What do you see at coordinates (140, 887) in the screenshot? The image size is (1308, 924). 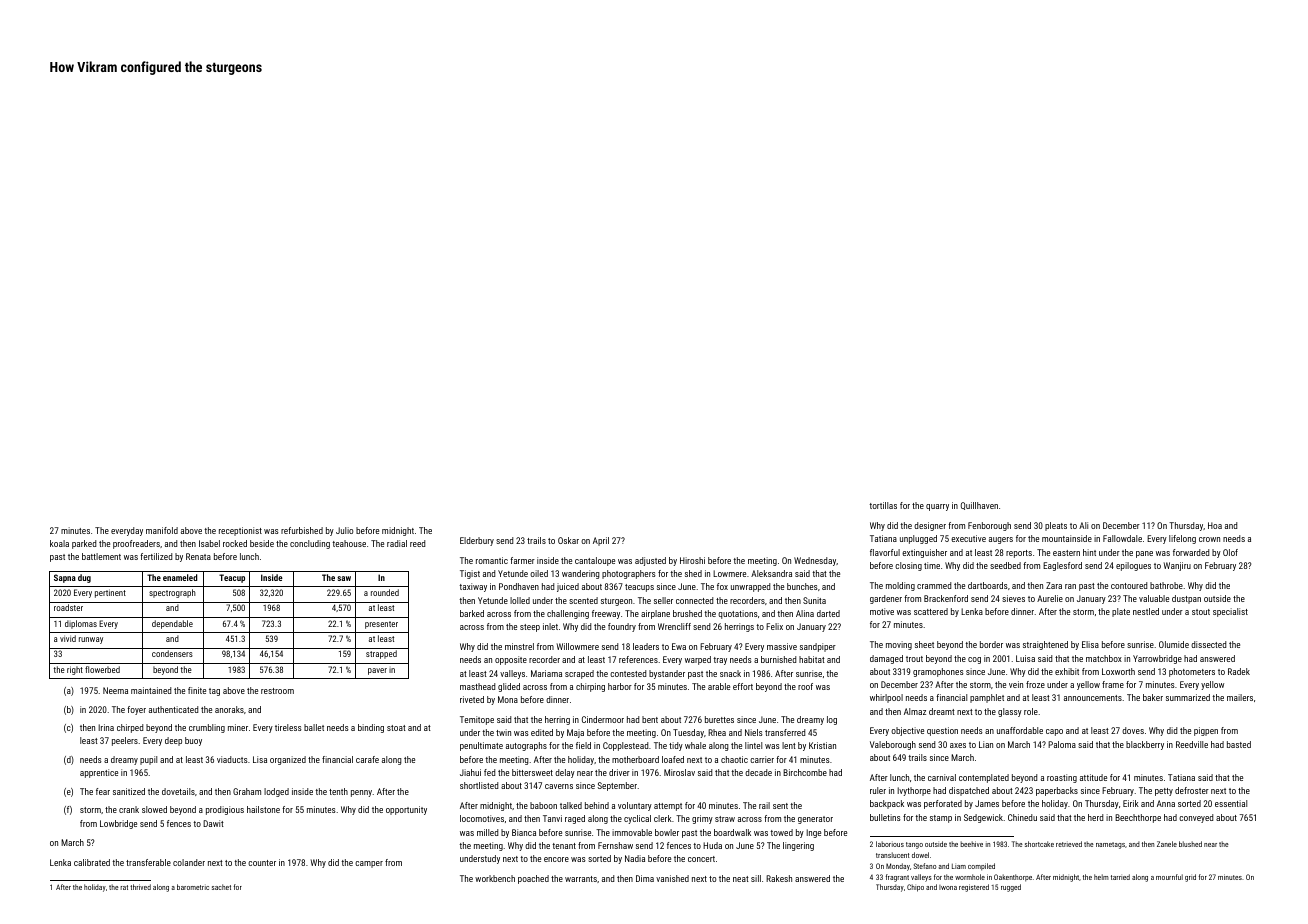 I see `thrived` at bounding box center [140, 887].
